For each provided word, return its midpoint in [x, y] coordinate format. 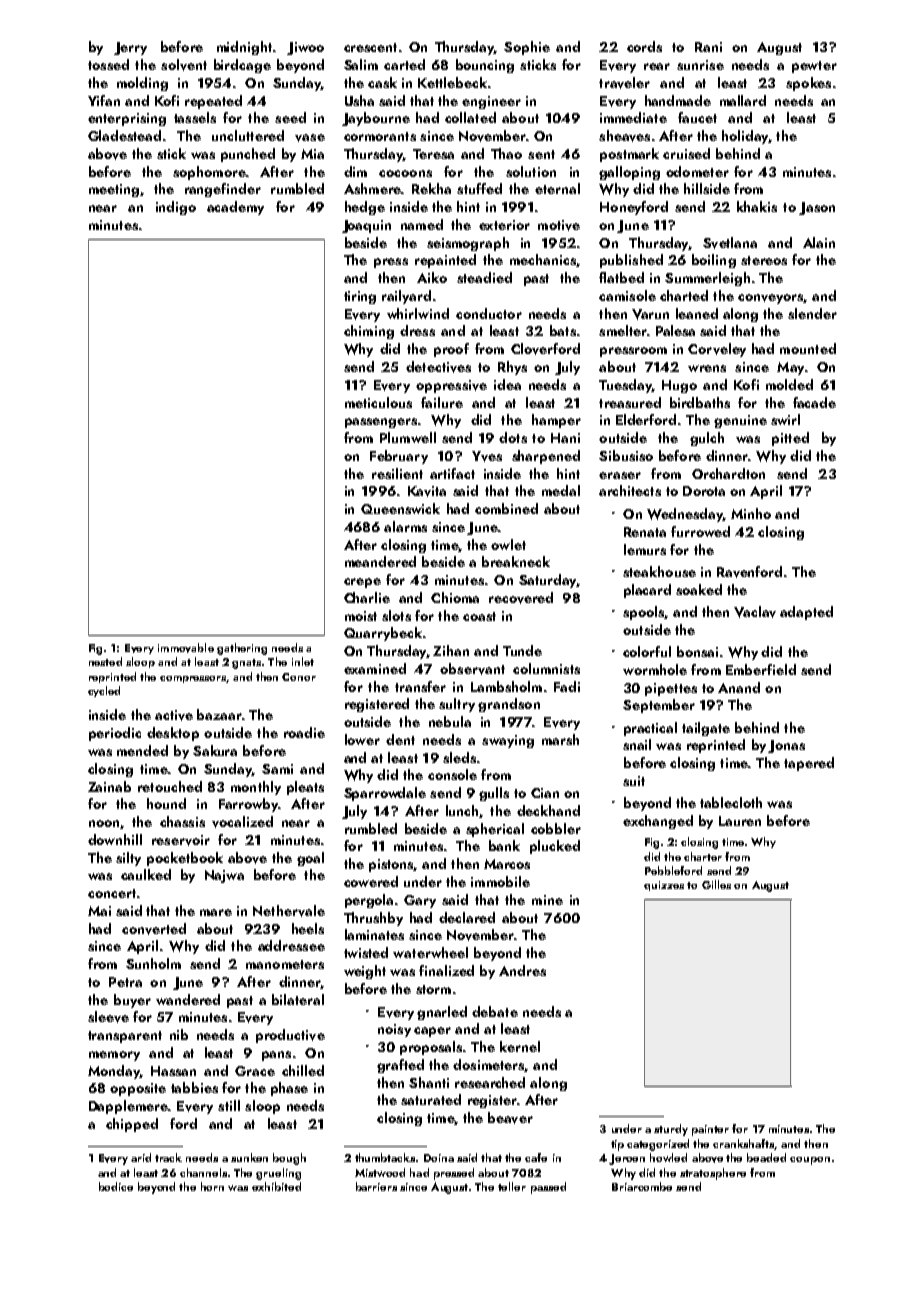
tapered [809, 764]
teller [512, 1186]
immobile [500, 881]
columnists [546, 668]
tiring [360, 297]
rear [657, 66]
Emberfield [761, 669]
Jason [817, 208]
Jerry [130, 48]
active [174, 715]
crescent [370, 47]
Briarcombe [642, 1186]
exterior [504, 225]
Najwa [224, 876]
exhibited [276, 1186]
